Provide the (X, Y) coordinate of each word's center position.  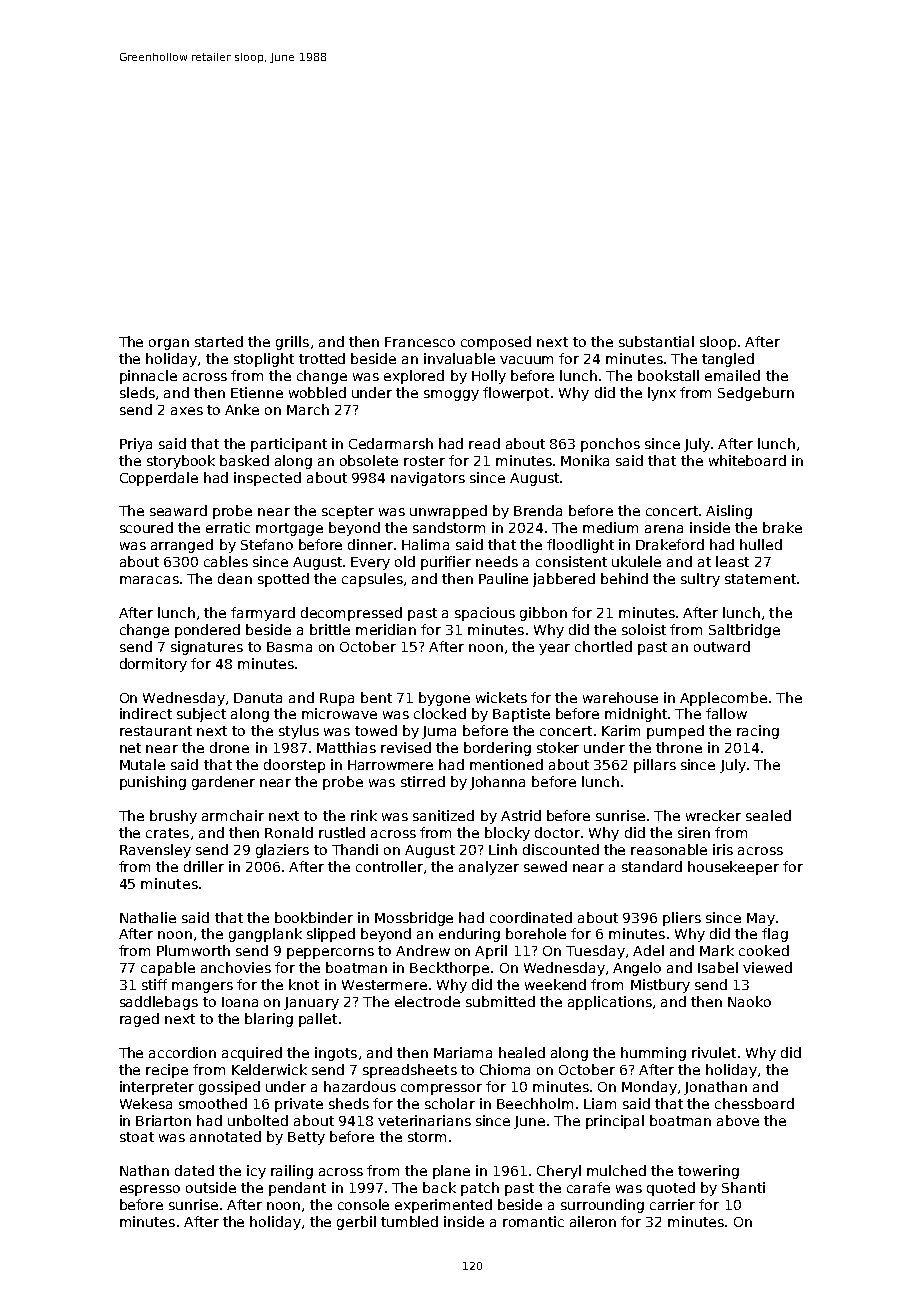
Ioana (240, 1002)
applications (610, 1003)
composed (496, 343)
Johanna (497, 783)
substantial (656, 341)
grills (292, 343)
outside (211, 1187)
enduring (469, 935)
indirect (146, 713)
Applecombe (723, 699)
